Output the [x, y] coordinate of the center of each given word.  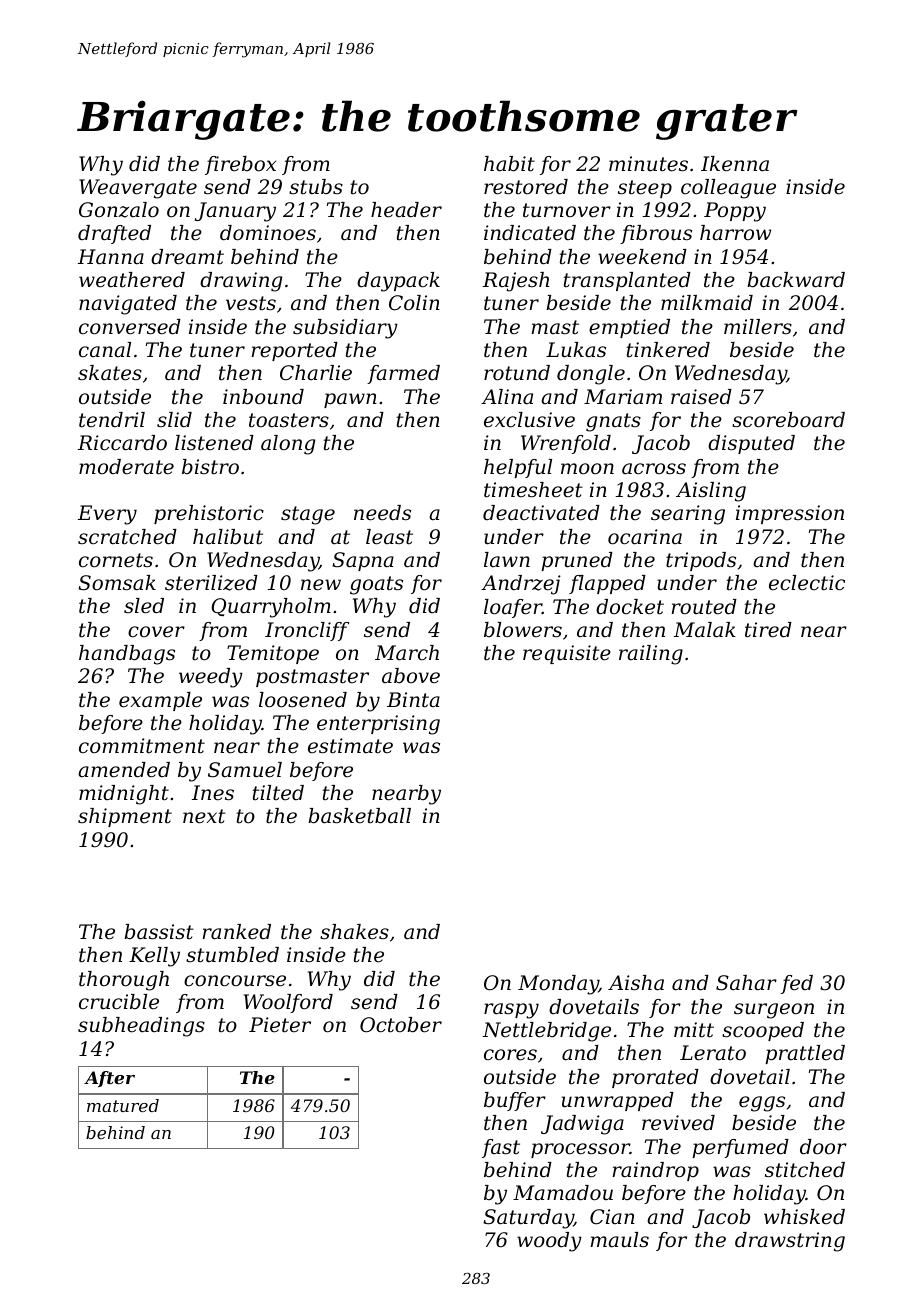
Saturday [528, 1219]
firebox [240, 165]
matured [123, 1105]
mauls [620, 1240]
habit [509, 164]
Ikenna [735, 164]
